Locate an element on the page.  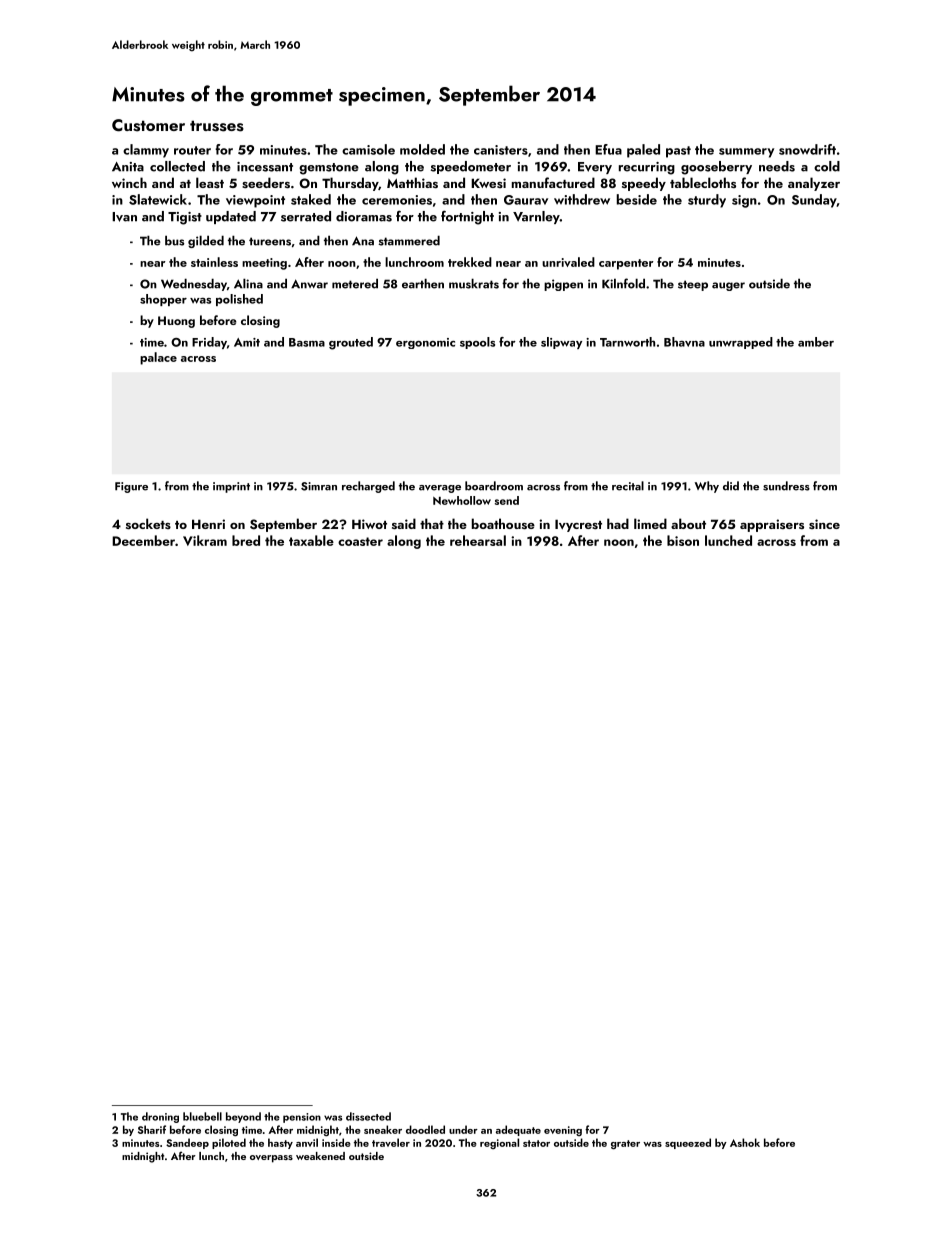
least is located at coordinates (210, 182).
